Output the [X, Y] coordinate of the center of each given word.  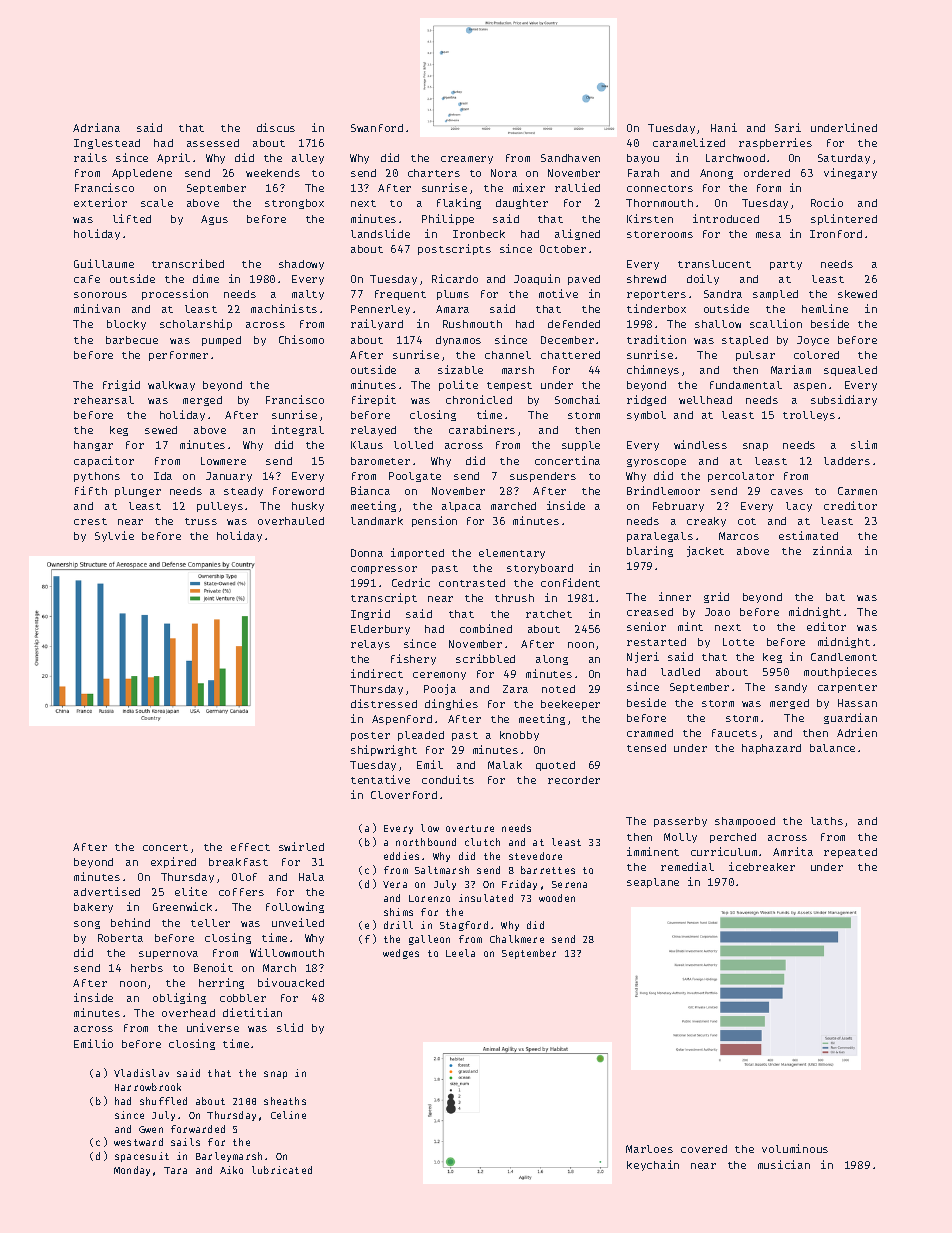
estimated [808, 535]
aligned [577, 234]
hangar [93, 446]
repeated [850, 853]
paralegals [660, 537]
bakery [93, 908]
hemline [825, 308]
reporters [656, 295]
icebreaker [762, 866]
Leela [460, 953]
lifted [132, 218]
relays [370, 645]
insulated [486, 898]
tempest [509, 386]
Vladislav [141, 1073]
